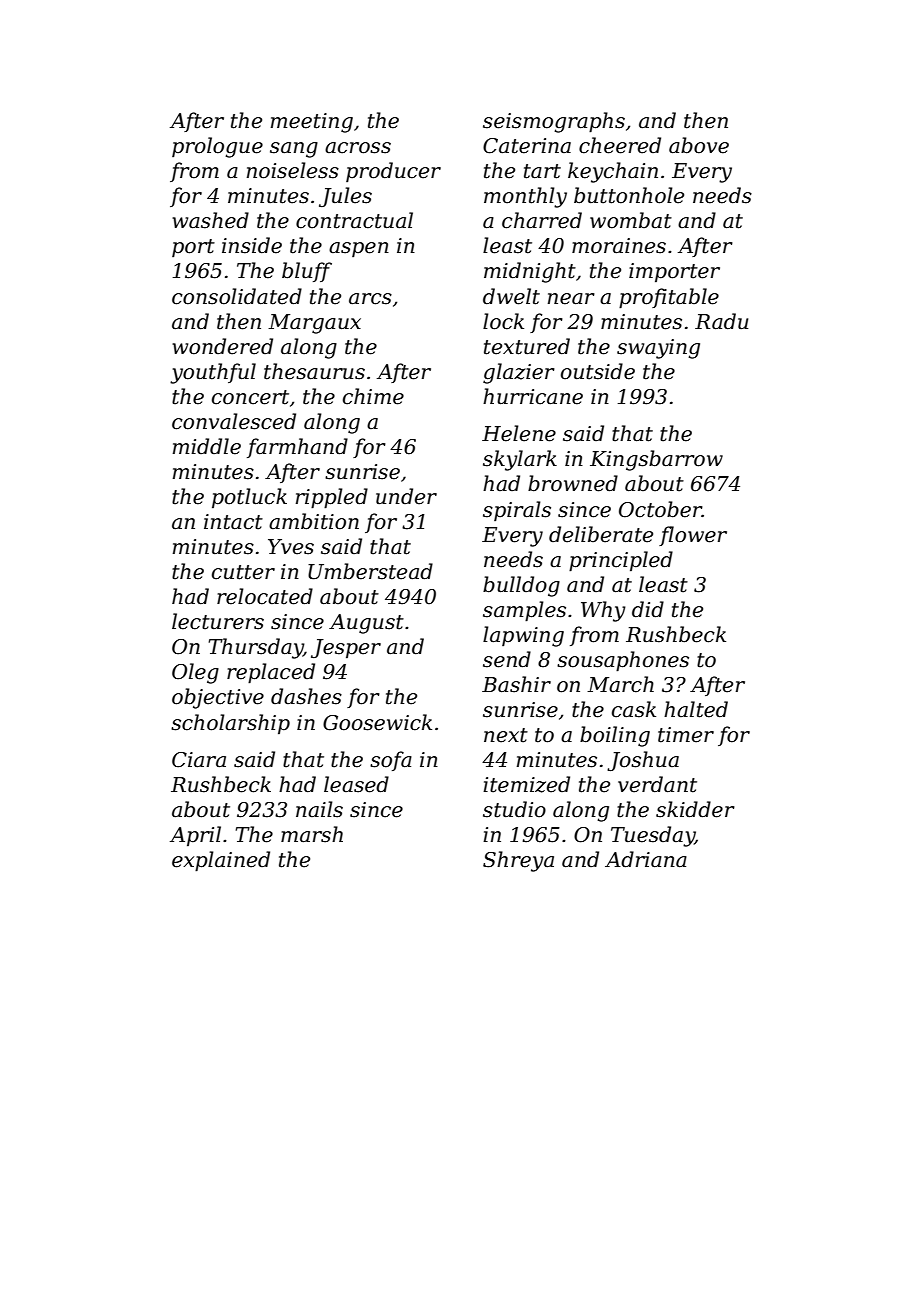 This document has height=1311, width=924. What do you see at coordinates (312, 834) in the document?
I see `marsh` at bounding box center [312, 834].
